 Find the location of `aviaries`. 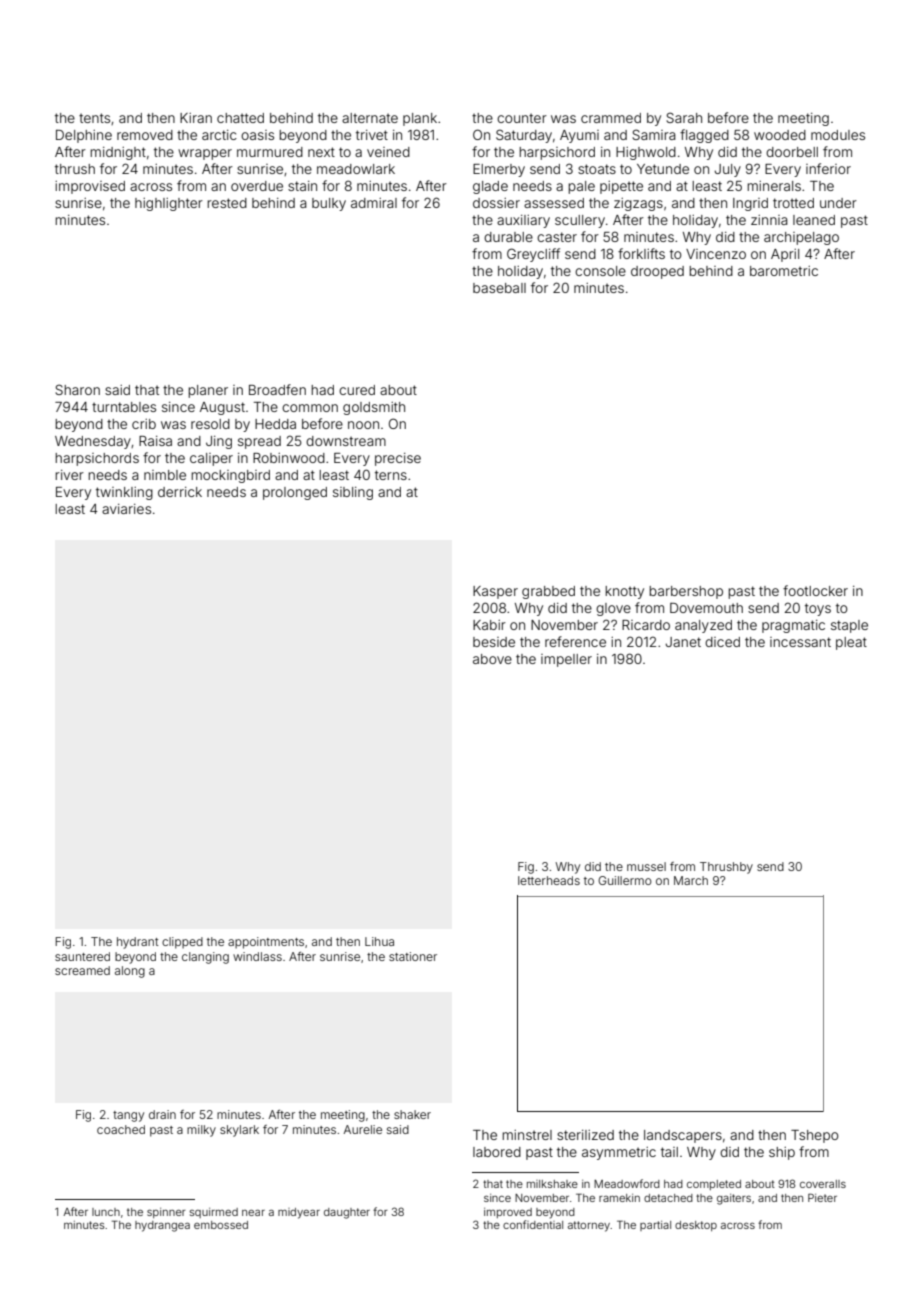

aviaries is located at coordinates (126, 509).
